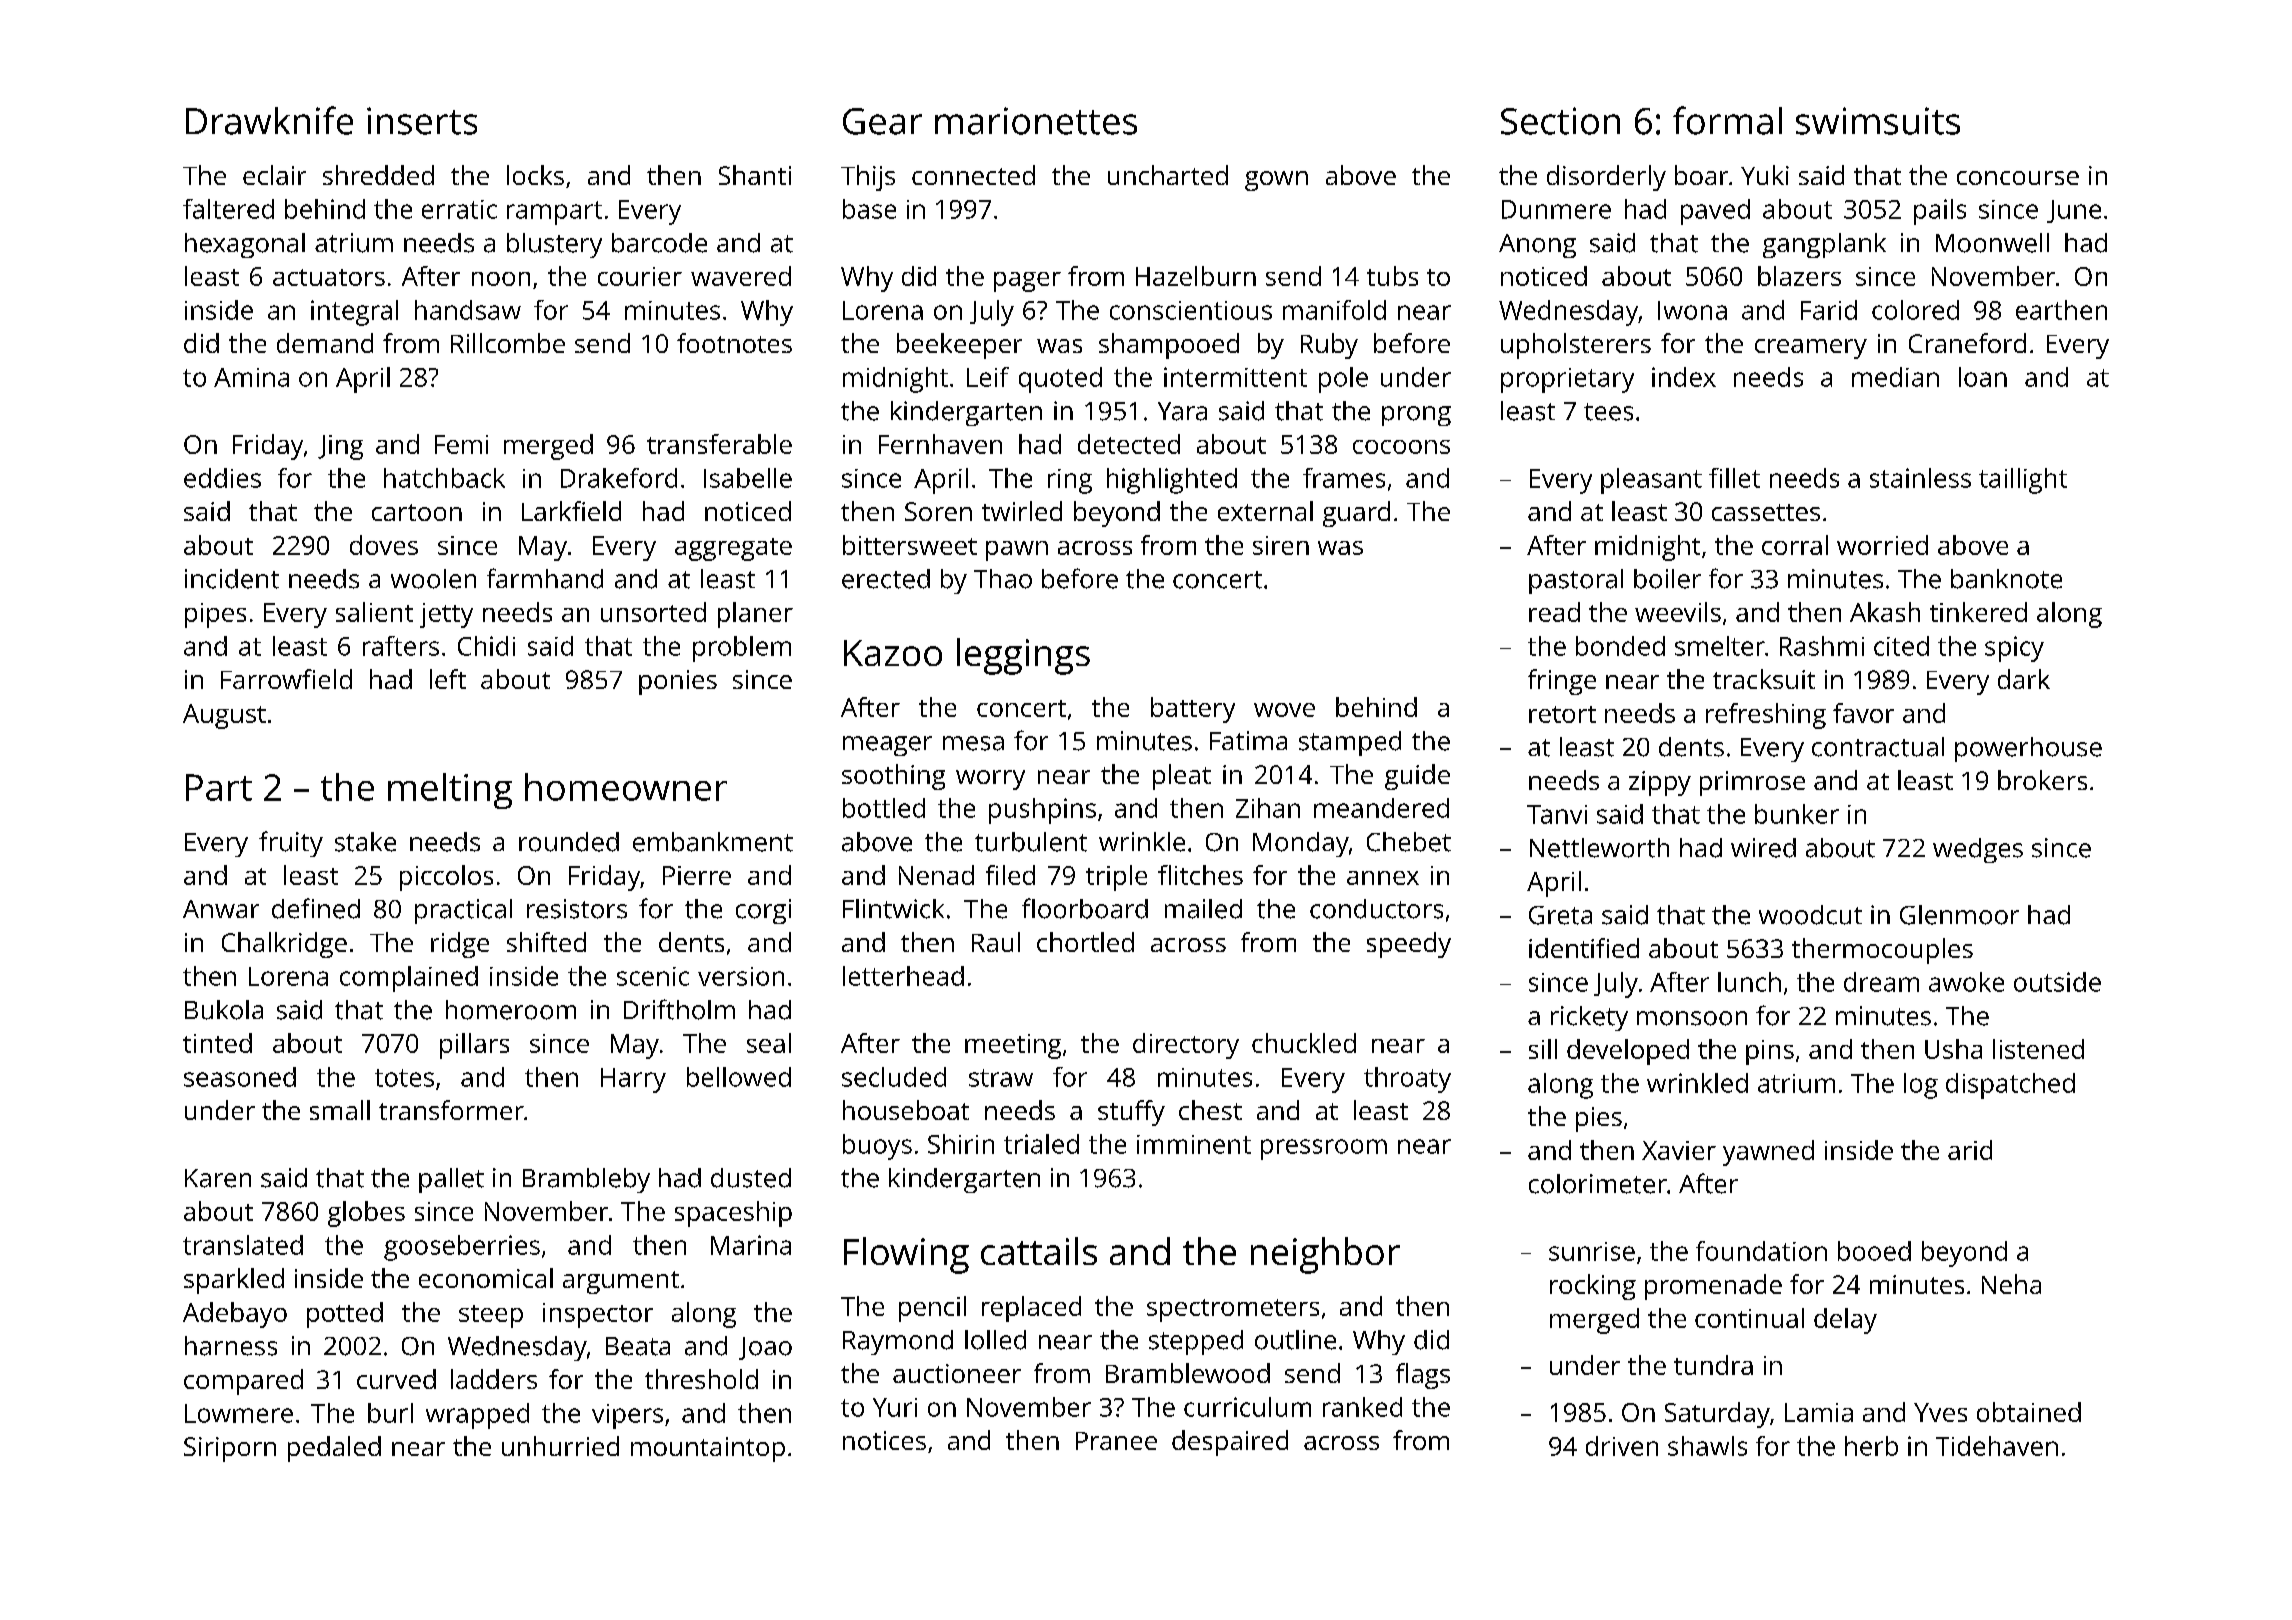  Describe the element at coordinates (763, 911) in the screenshot. I see `corgi` at that location.
